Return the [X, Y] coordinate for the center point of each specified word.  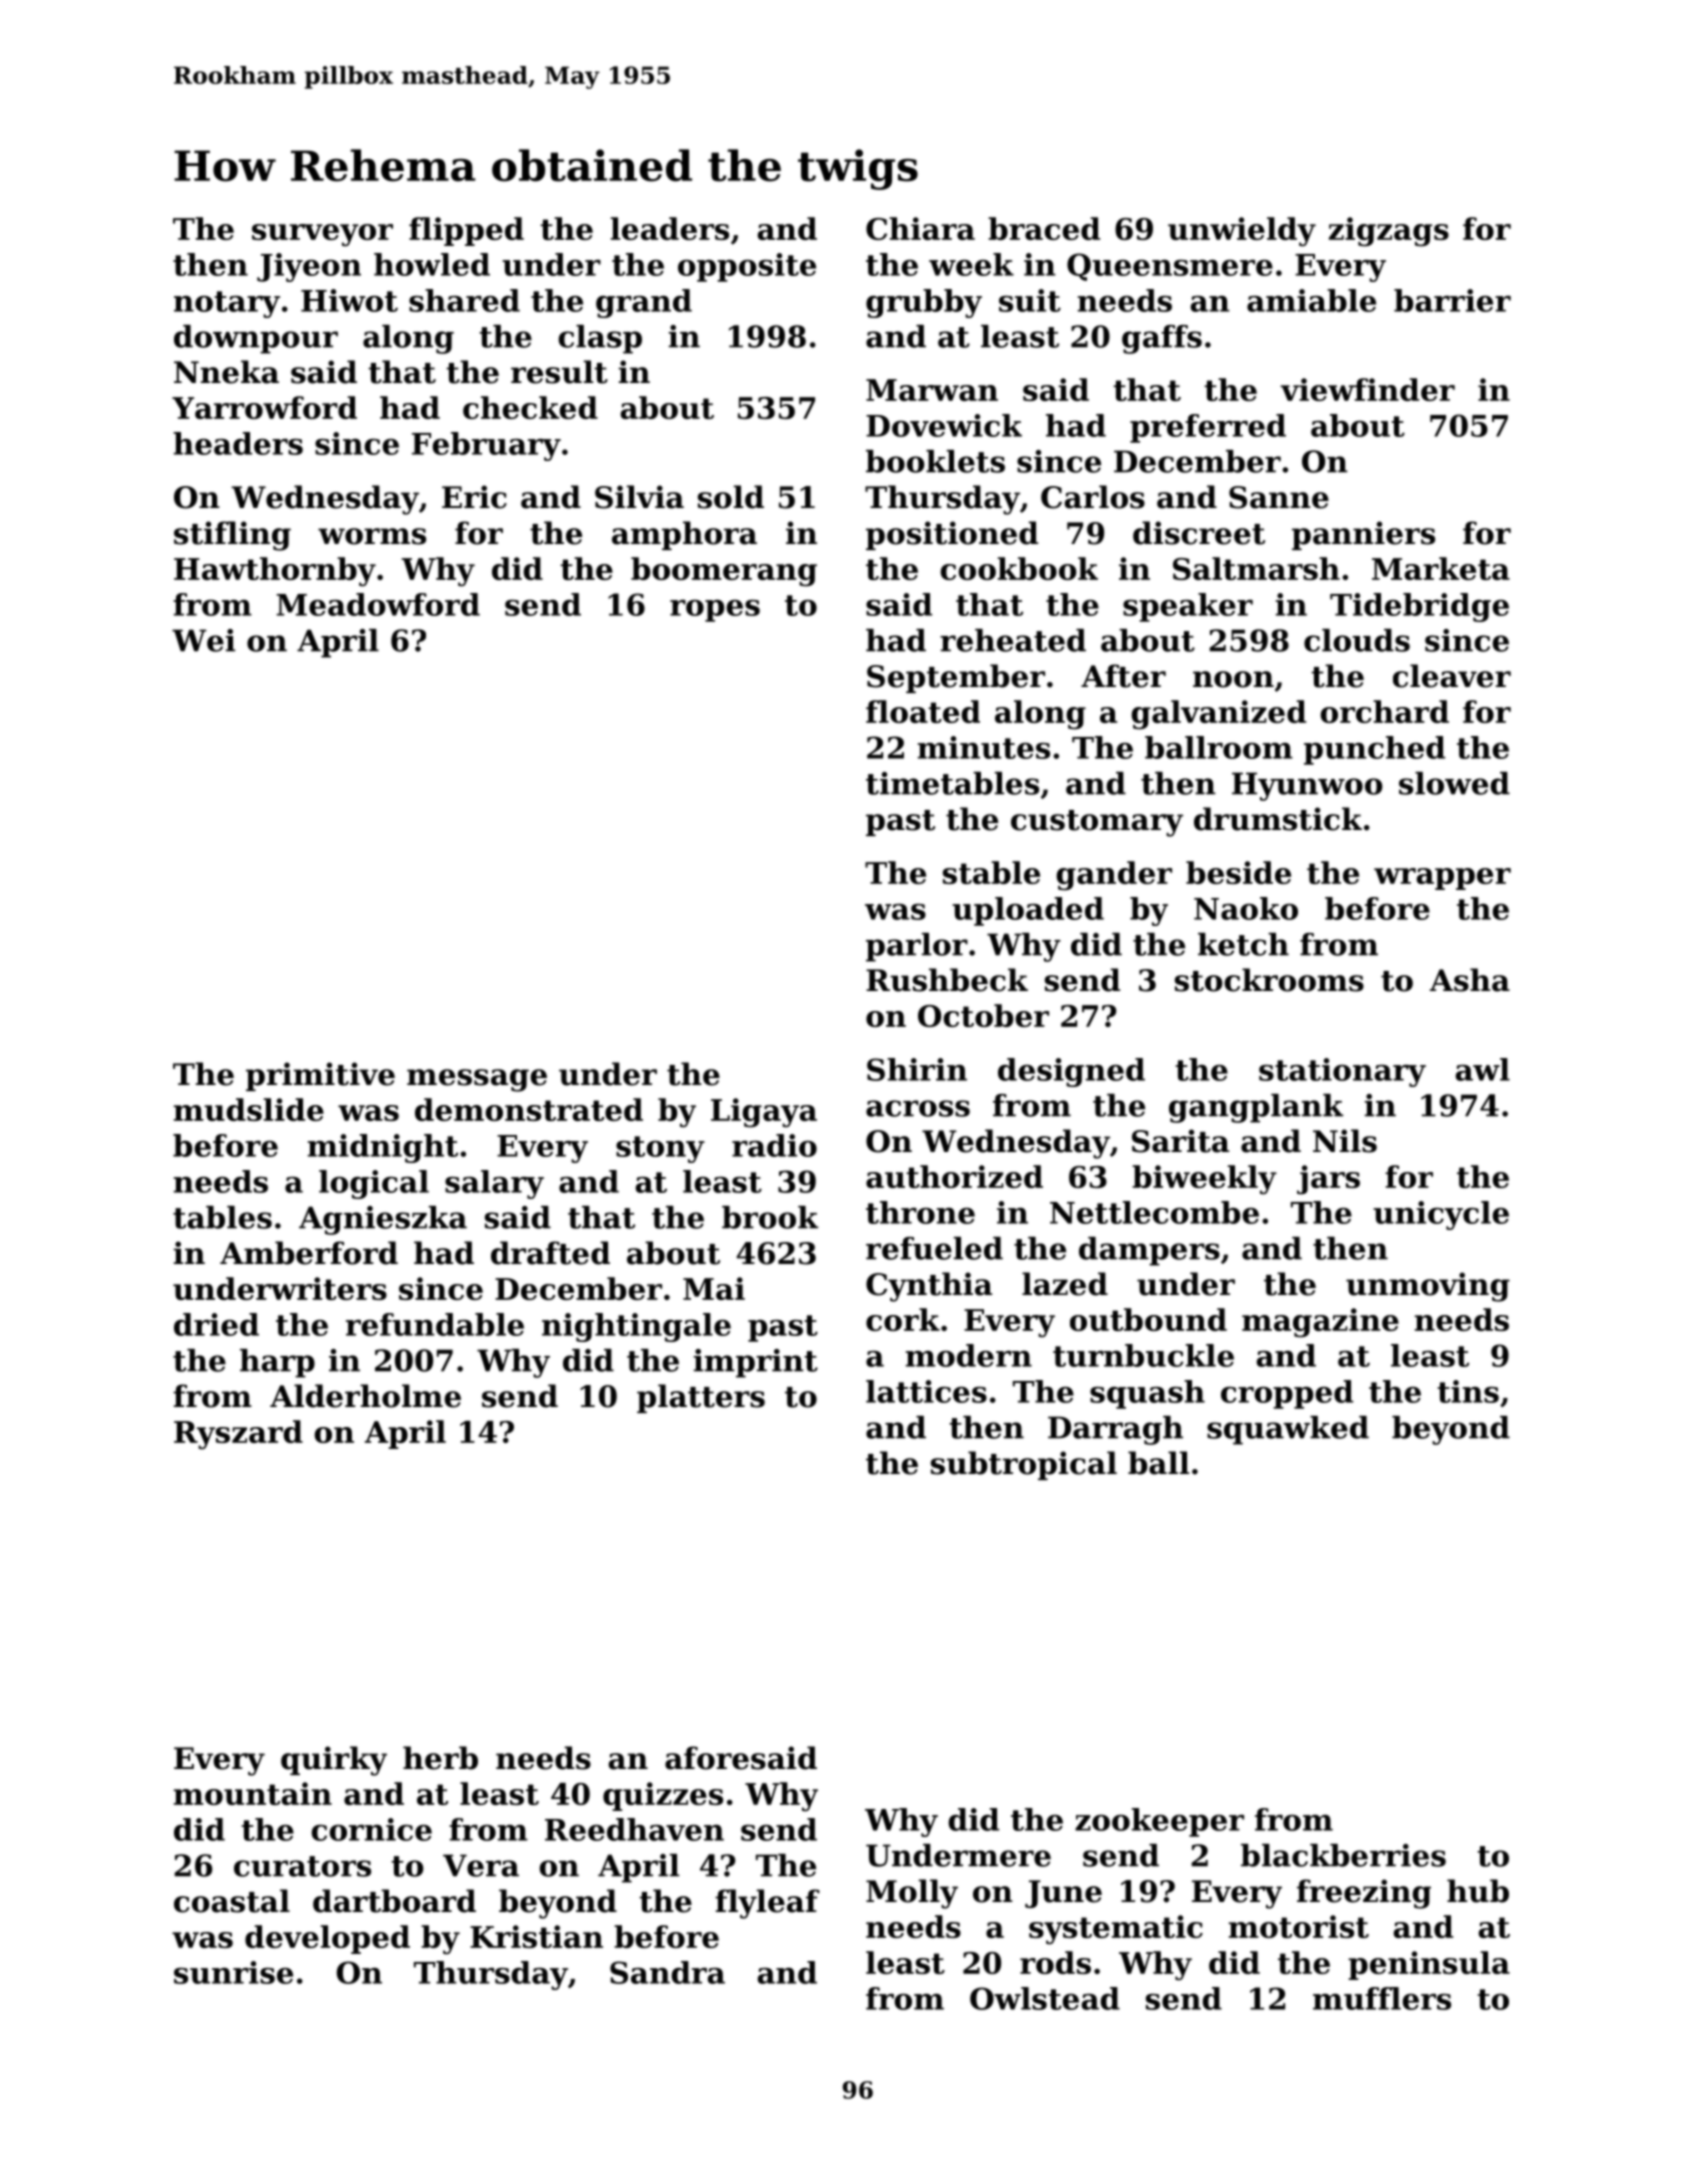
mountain [253, 1793]
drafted [550, 1253]
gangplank [1256, 1108]
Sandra [667, 1972]
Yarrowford [264, 407]
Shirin [917, 1069]
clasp [600, 339]
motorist [1299, 1926]
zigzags [1389, 232]
